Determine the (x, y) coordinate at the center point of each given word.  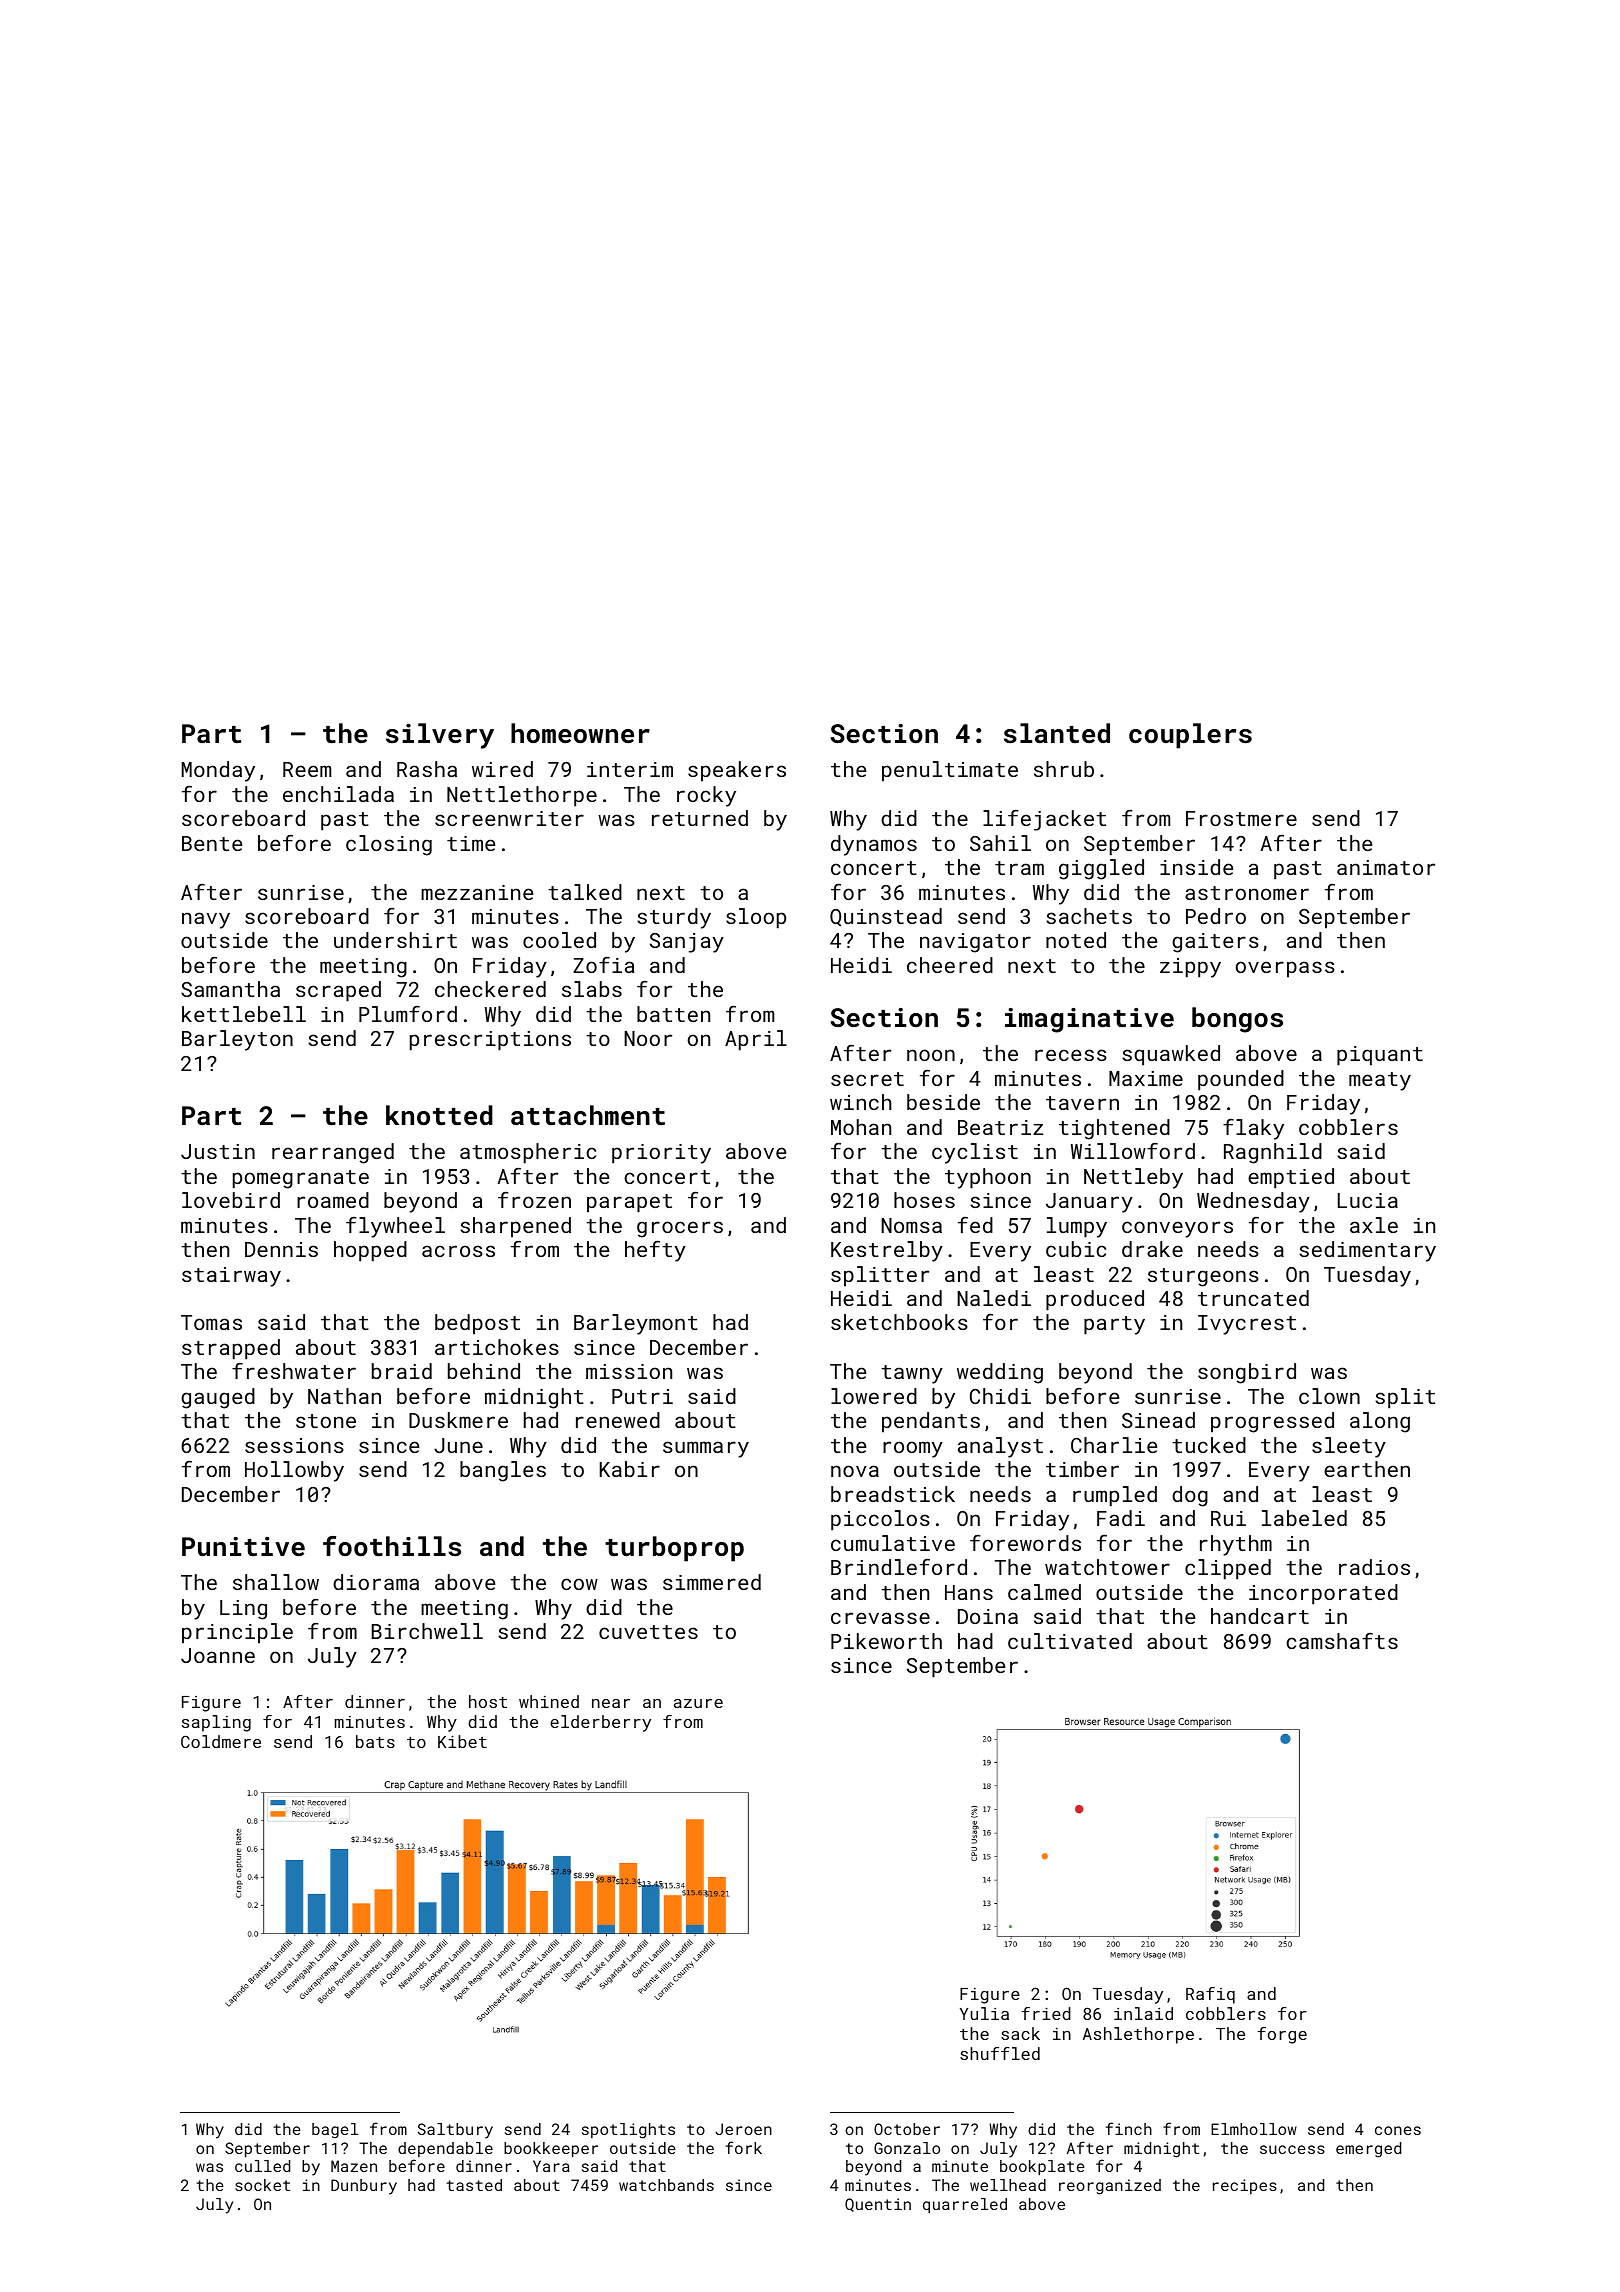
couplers (1190, 736)
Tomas (211, 1322)
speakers (737, 771)
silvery (440, 736)
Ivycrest (1247, 1325)
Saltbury (455, 2131)
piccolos (880, 1520)
